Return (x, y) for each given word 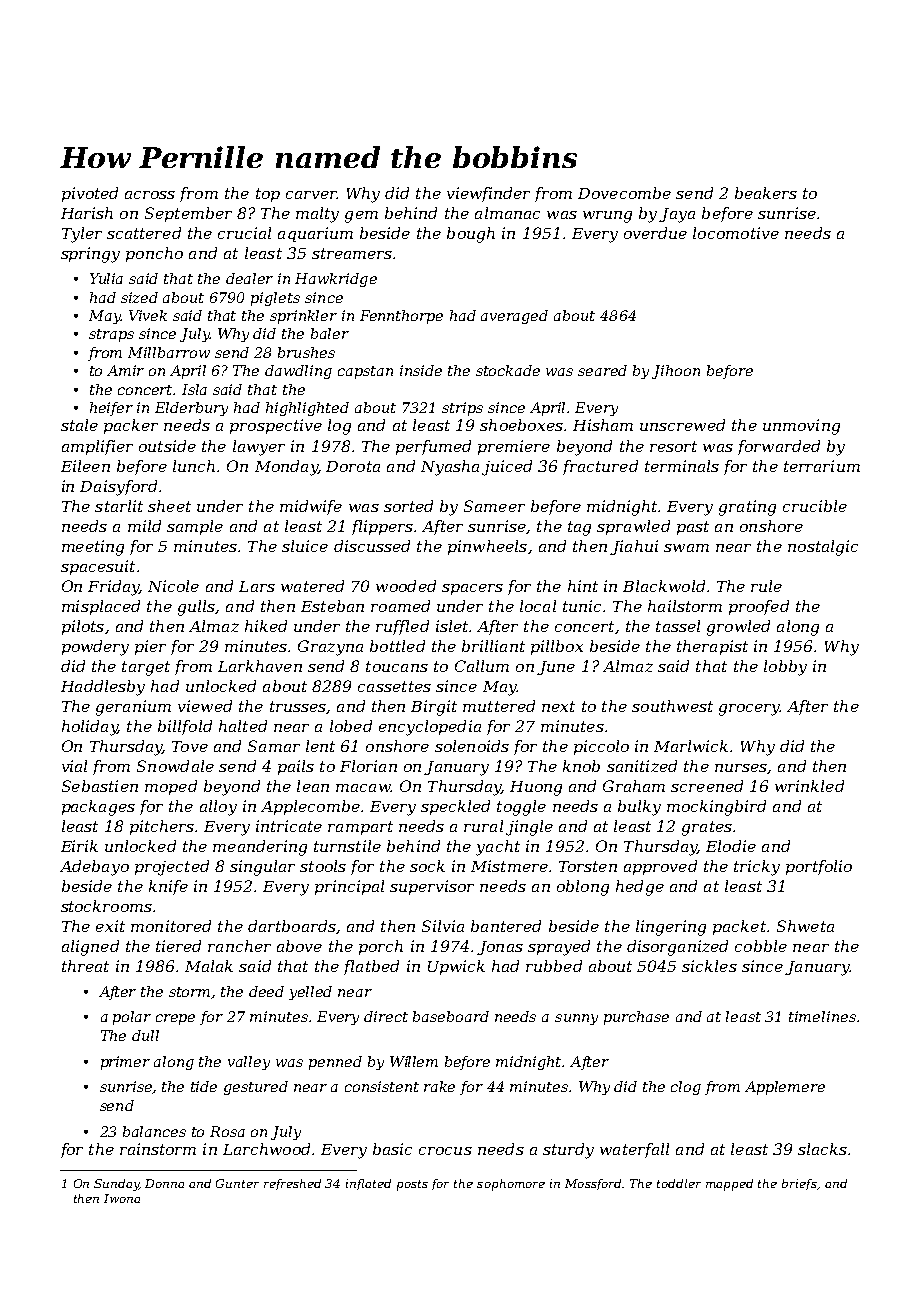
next (558, 706)
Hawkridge (336, 280)
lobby (785, 668)
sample (195, 527)
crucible (815, 506)
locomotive (736, 233)
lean (313, 786)
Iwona (122, 1198)
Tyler (82, 235)
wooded (406, 586)
